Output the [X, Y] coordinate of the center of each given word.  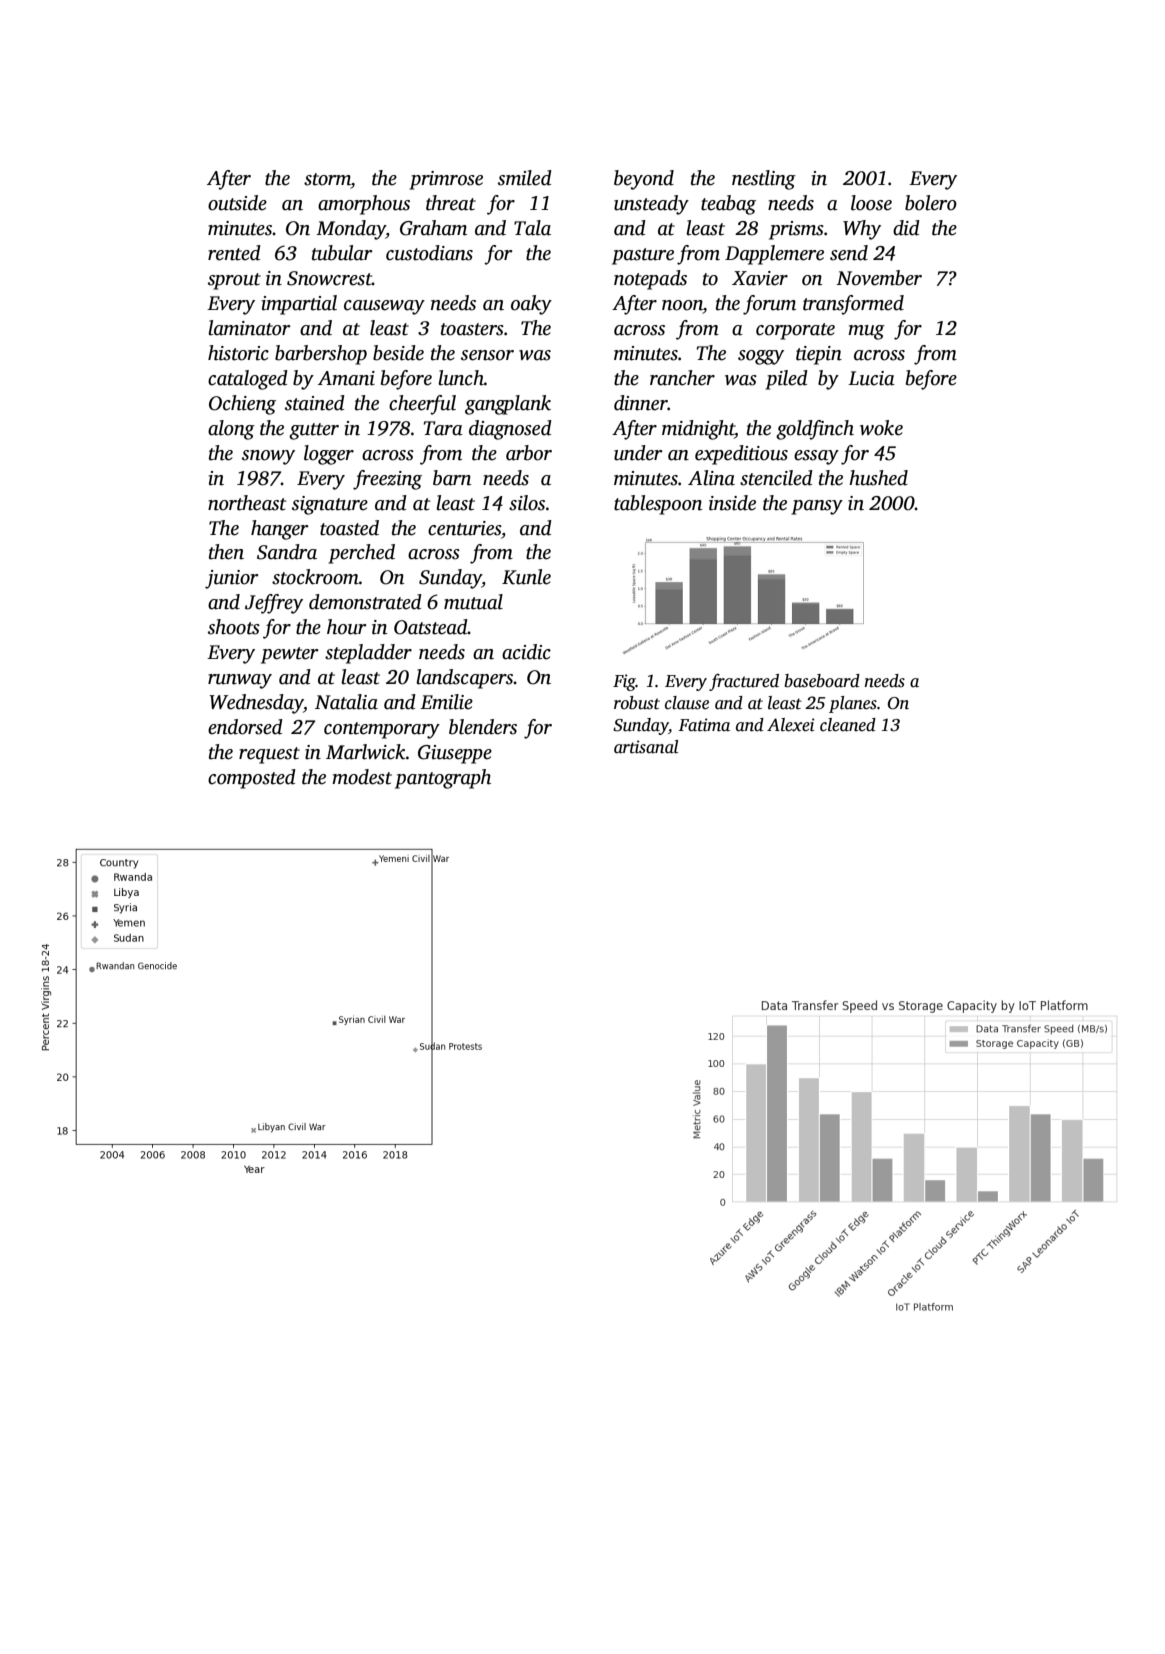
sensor [487, 355]
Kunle [526, 577]
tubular [342, 253]
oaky [531, 305]
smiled [525, 178]
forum [769, 305]
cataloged [248, 380]
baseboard [822, 681]
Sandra [287, 552]
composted [252, 779]
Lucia [871, 378]
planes [853, 704]
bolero [931, 203]
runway [240, 681]
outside [237, 203]
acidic [526, 652]
